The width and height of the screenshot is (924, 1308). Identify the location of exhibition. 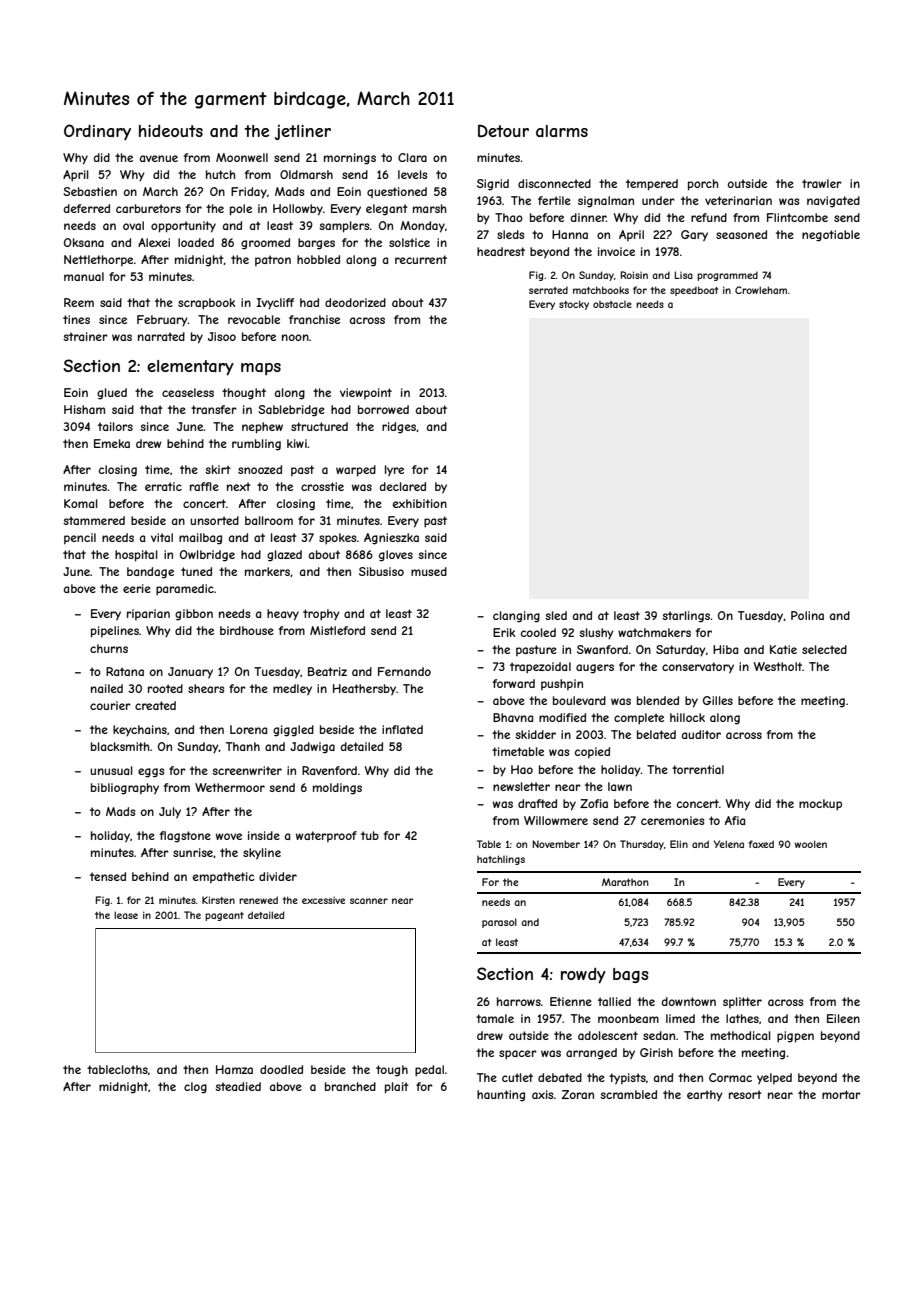
(420, 503).
